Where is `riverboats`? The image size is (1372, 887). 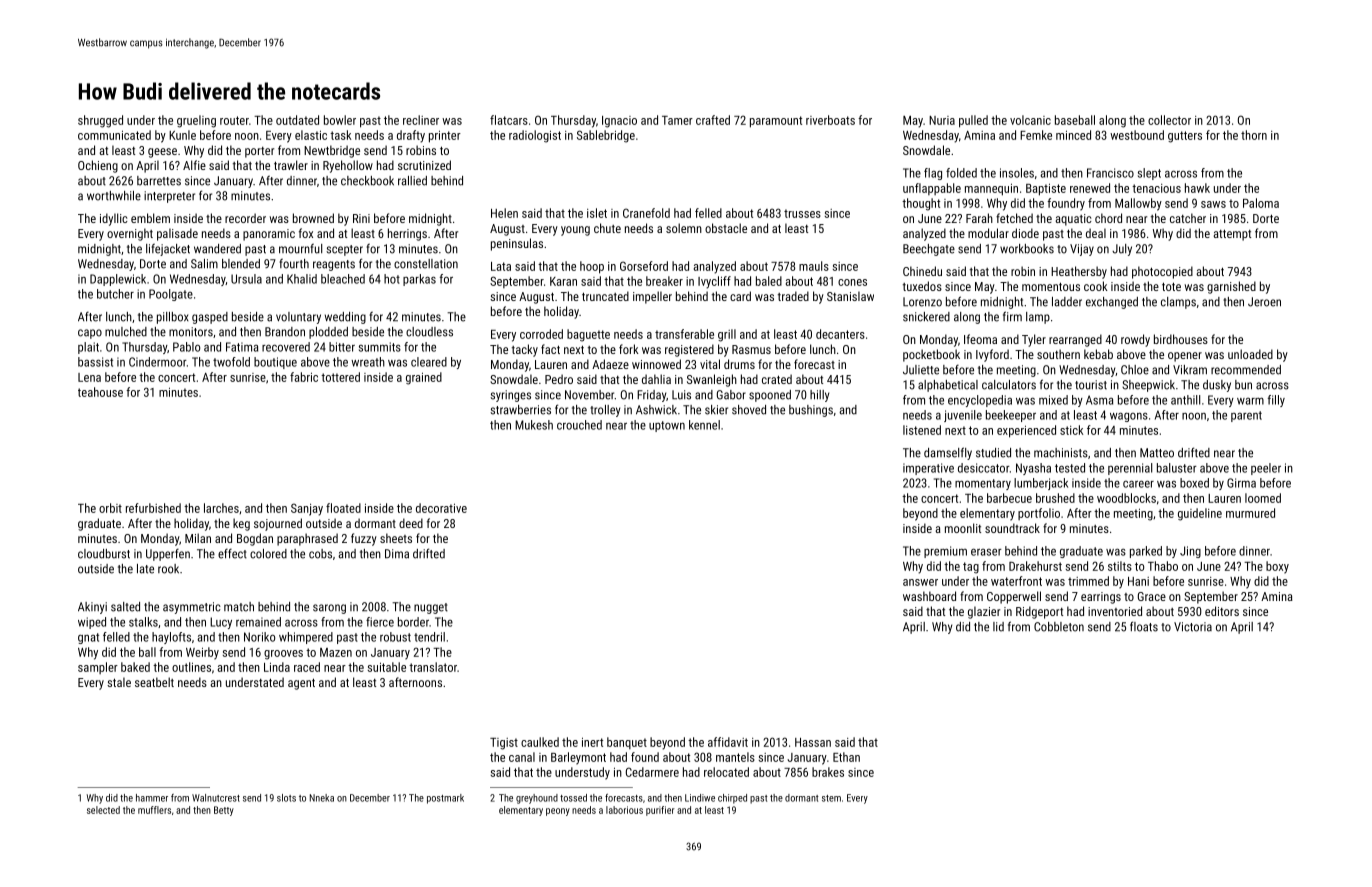 riverboats is located at coordinates (830, 120).
